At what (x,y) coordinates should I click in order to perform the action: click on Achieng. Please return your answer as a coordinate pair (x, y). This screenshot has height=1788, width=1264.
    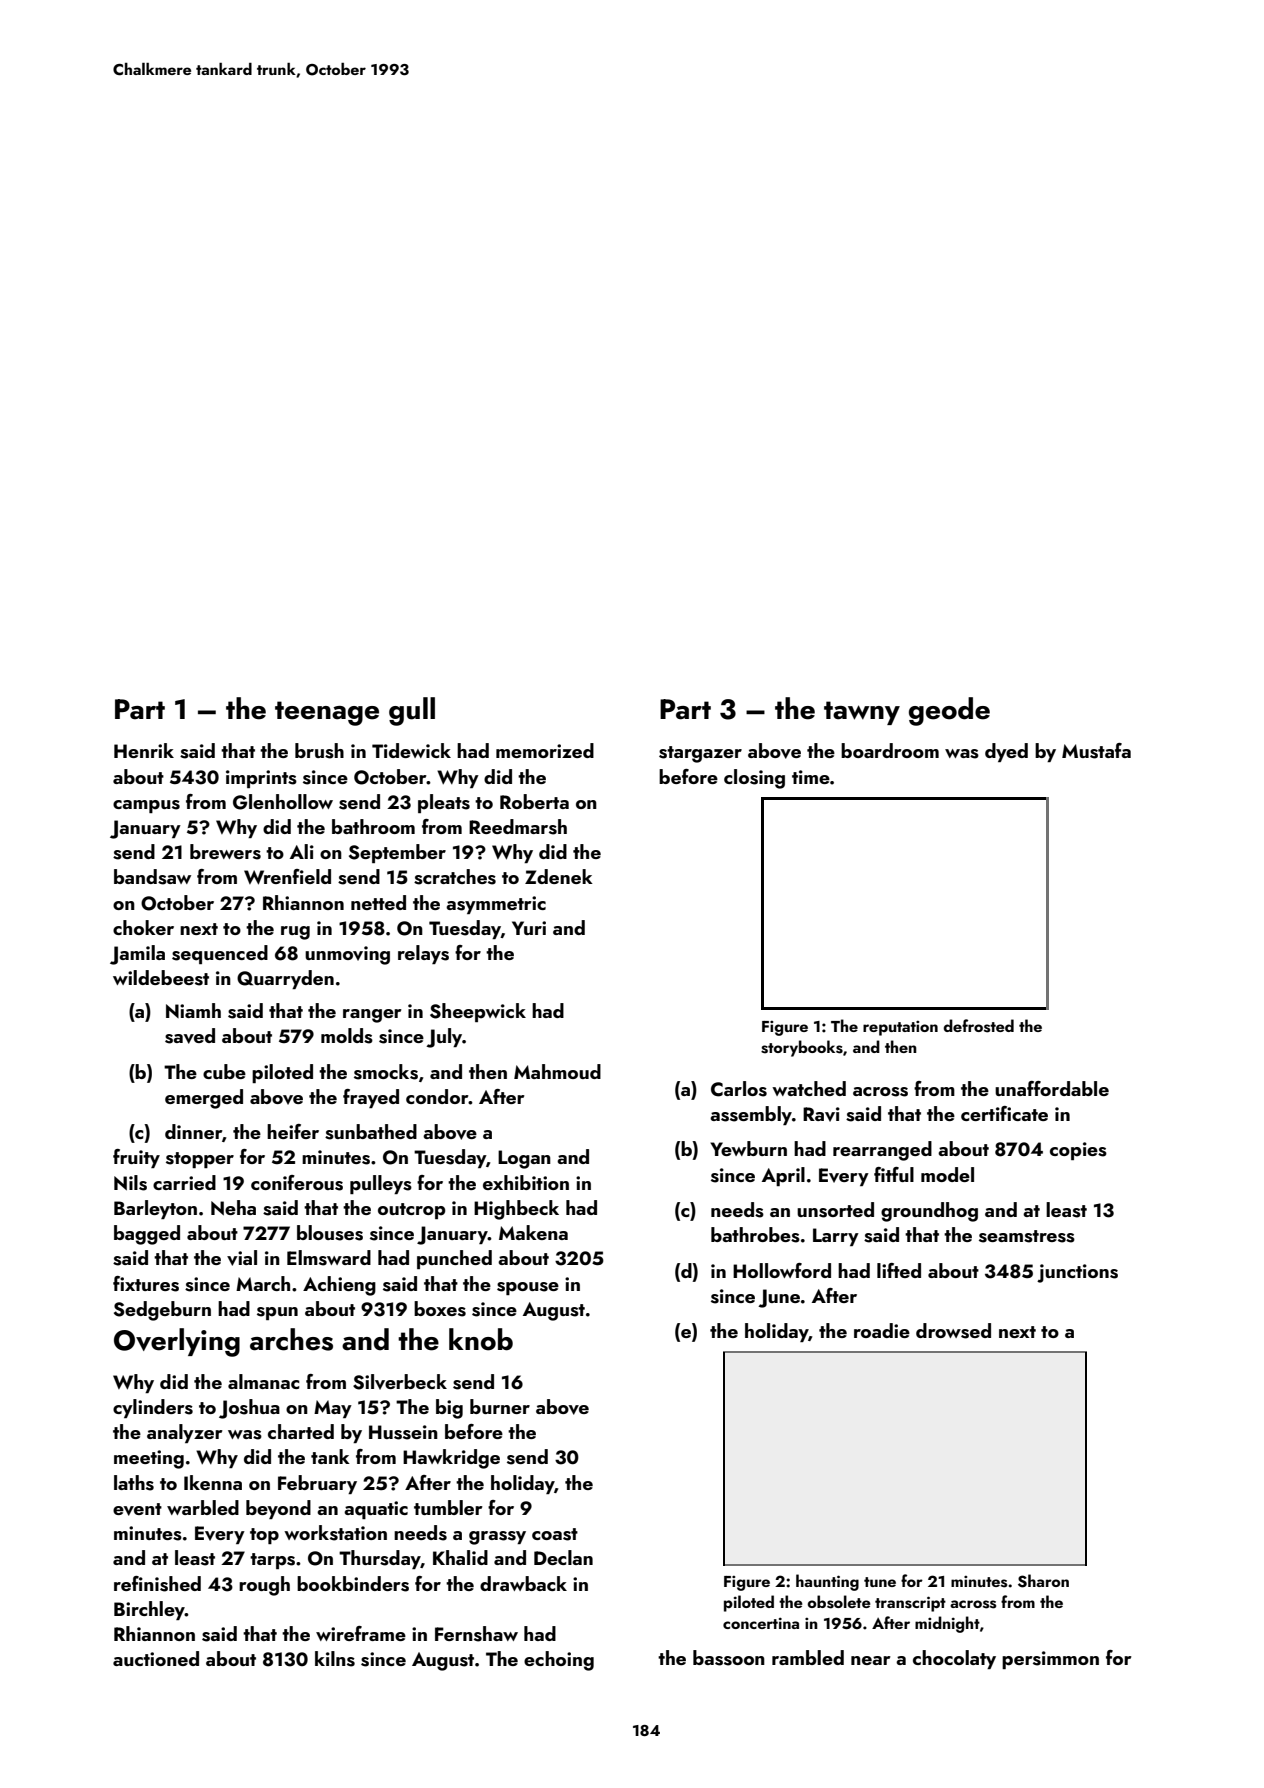
    Looking at the image, I should click on (339, 1286).
